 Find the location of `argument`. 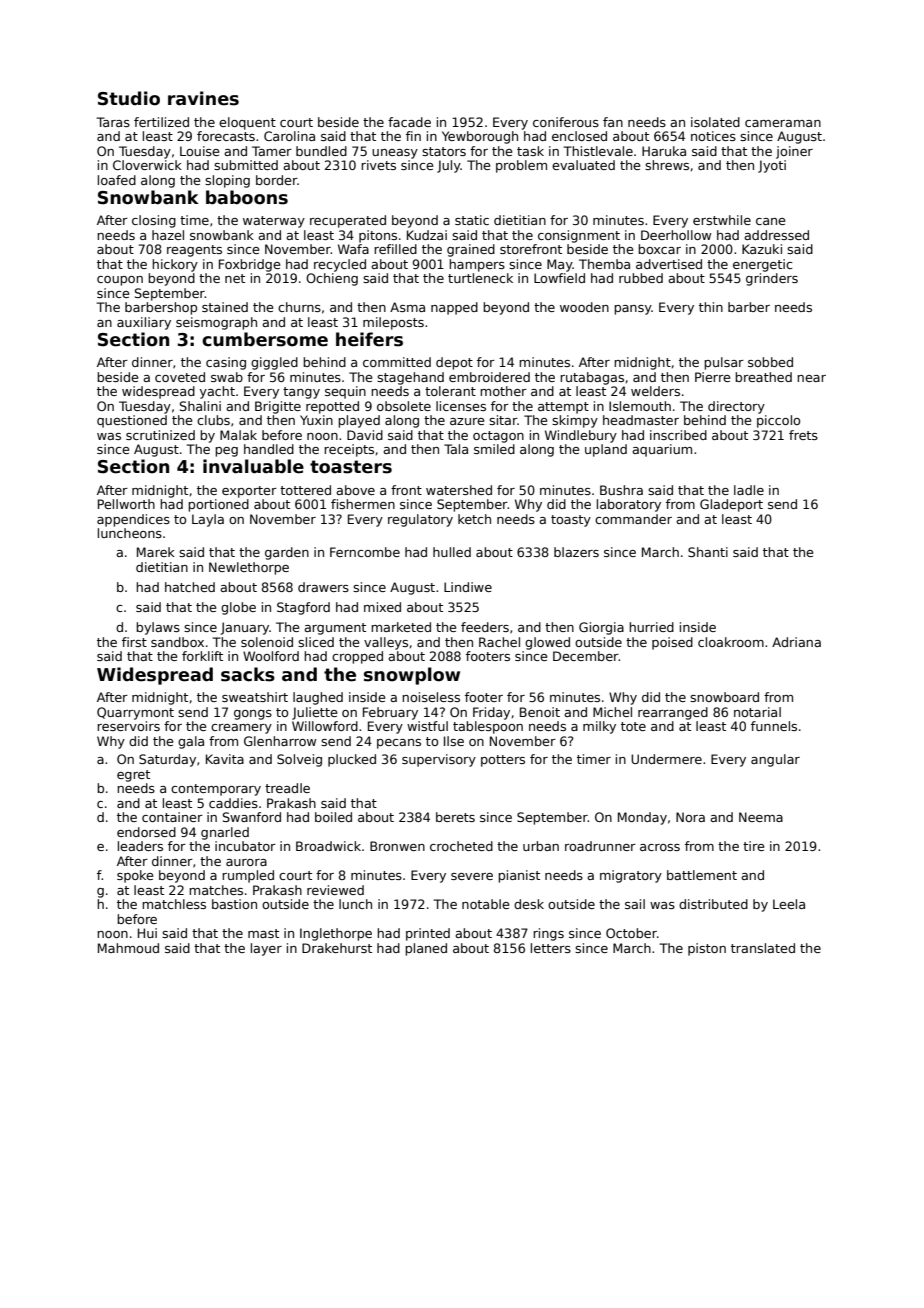

argument is located at coordinates (335, 629).
